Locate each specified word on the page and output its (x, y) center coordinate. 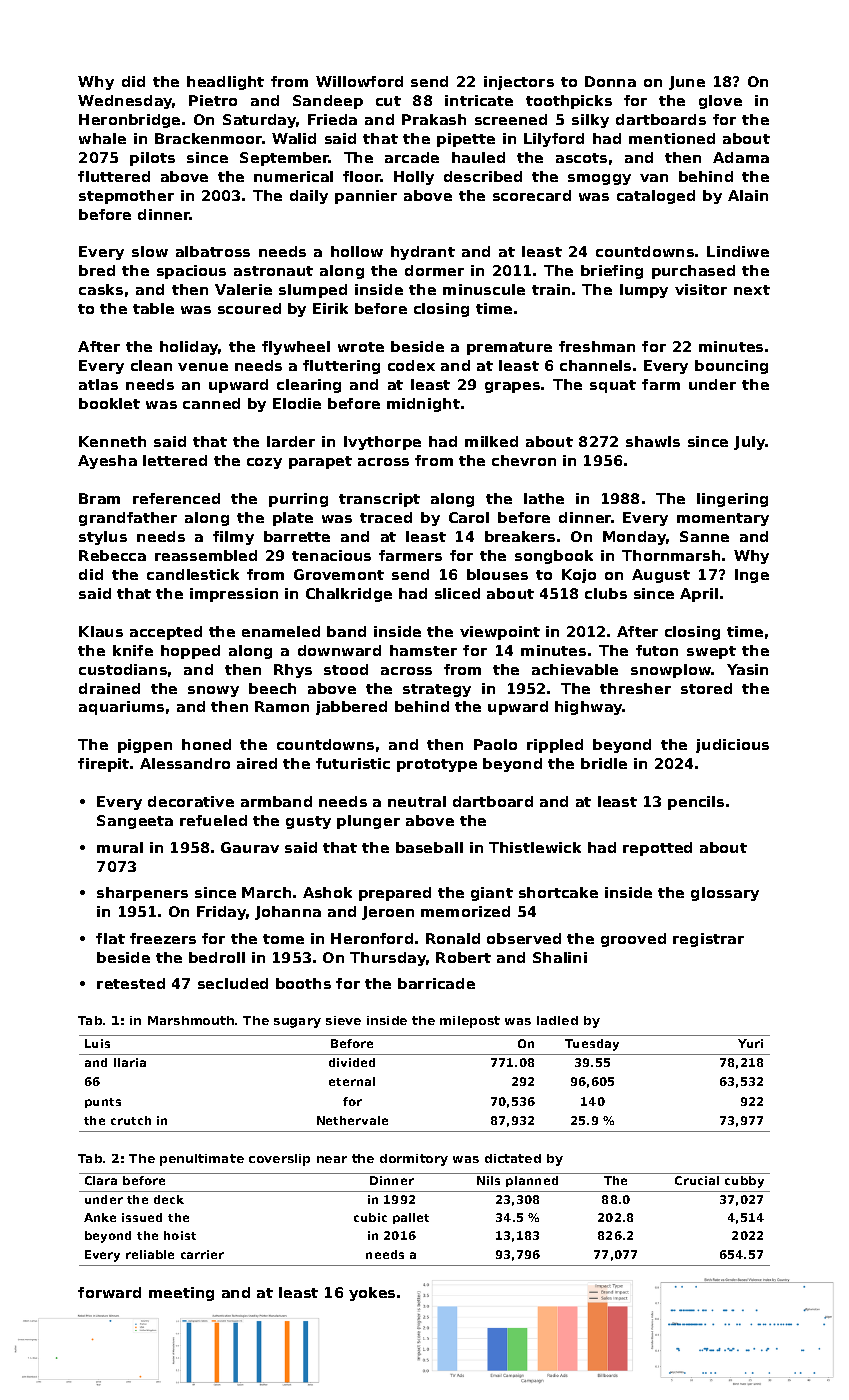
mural (120, 847)
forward (109, 1292)
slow (150, 251)
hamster (423, 650)
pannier (366, 197)
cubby (744, 1182)
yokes (372, 1294)
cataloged (656, 197)
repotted (657, 849)
